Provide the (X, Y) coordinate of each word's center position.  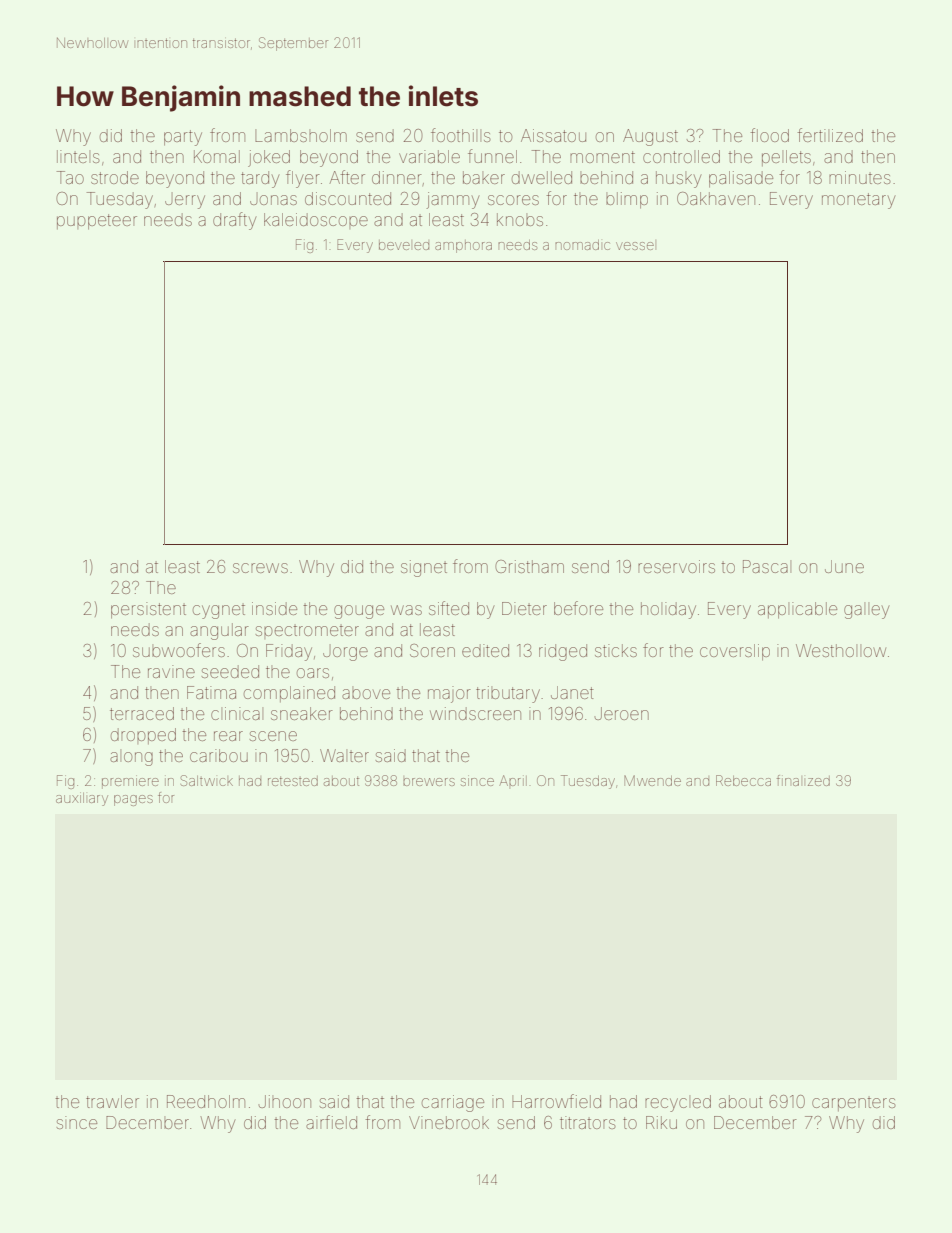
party (183, 138)
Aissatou (553, 135)
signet (424, 568)
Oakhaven (716, 198)
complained (289, 694)
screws (260, 568)
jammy (453, 200)
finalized (803, 780)
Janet (572, 692)
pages (133, 800)
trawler (112, 1101)
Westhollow (841, 650)
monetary (859, 201)
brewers (429, 782)
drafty (235, 221)
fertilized (830, 135)
